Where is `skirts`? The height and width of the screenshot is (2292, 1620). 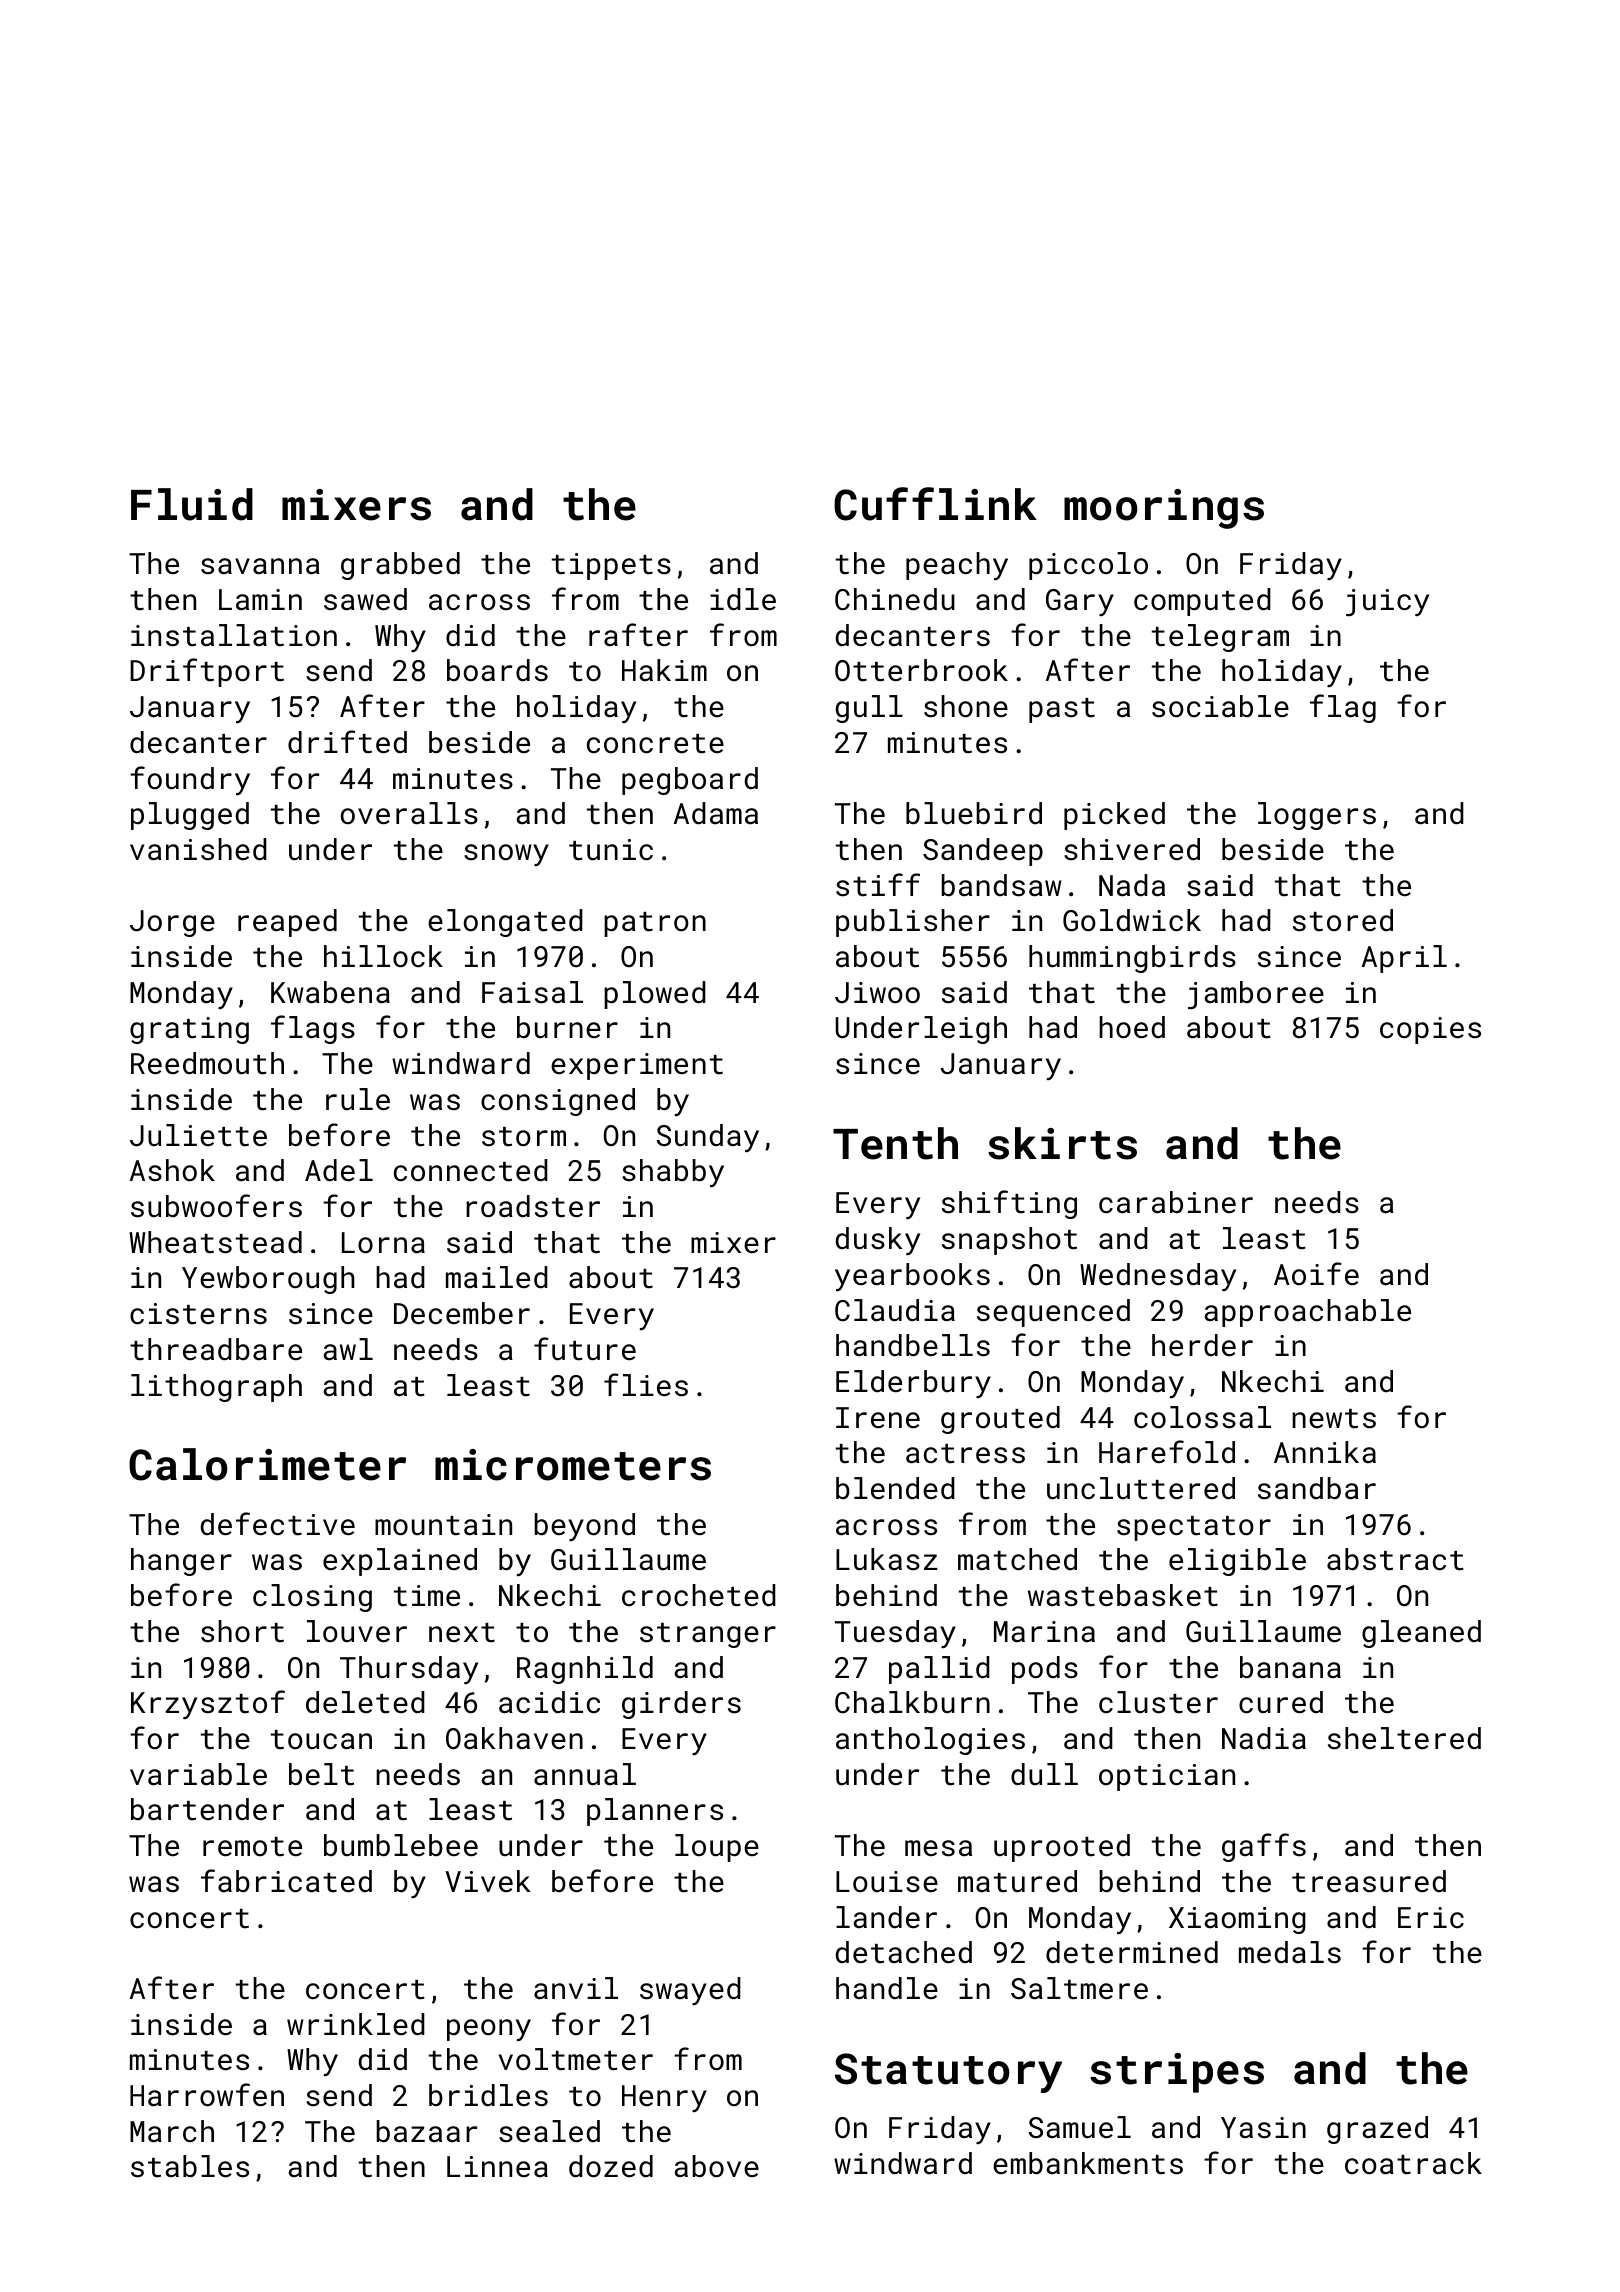
skirts is located at coordinates (1062, 1143).
